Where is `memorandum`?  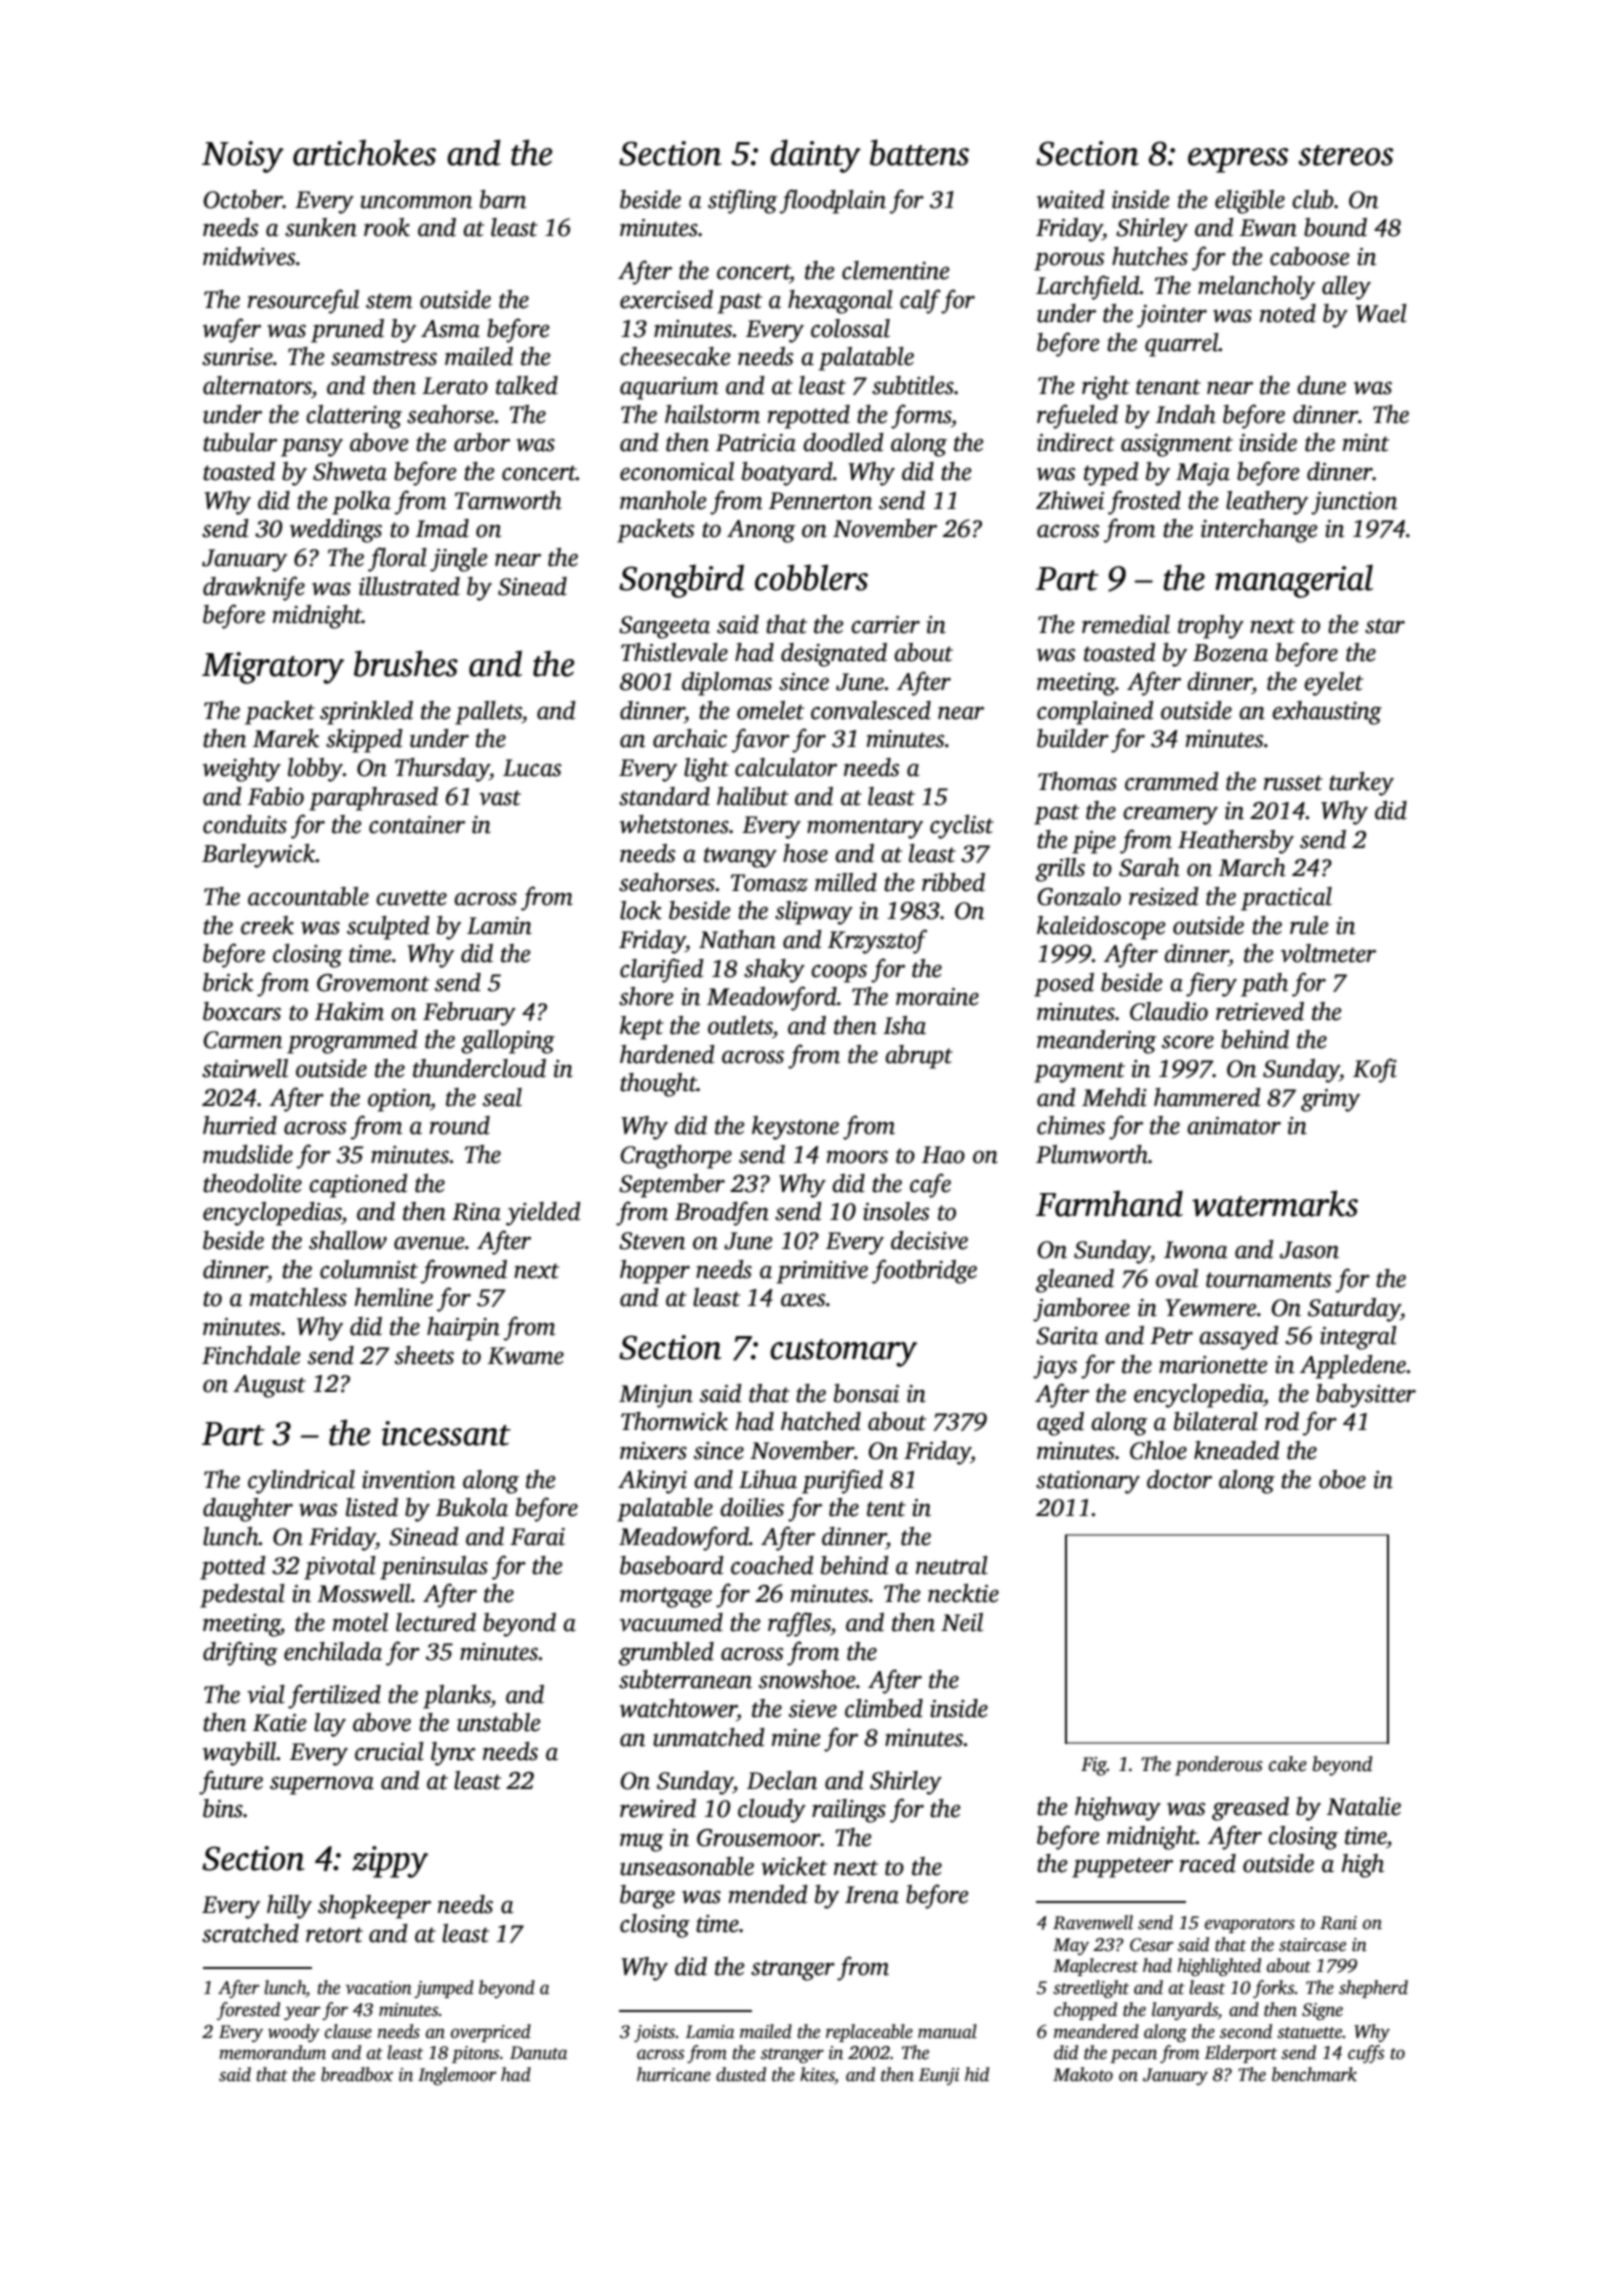 memorandum is located at coordinates (272, 2052).
